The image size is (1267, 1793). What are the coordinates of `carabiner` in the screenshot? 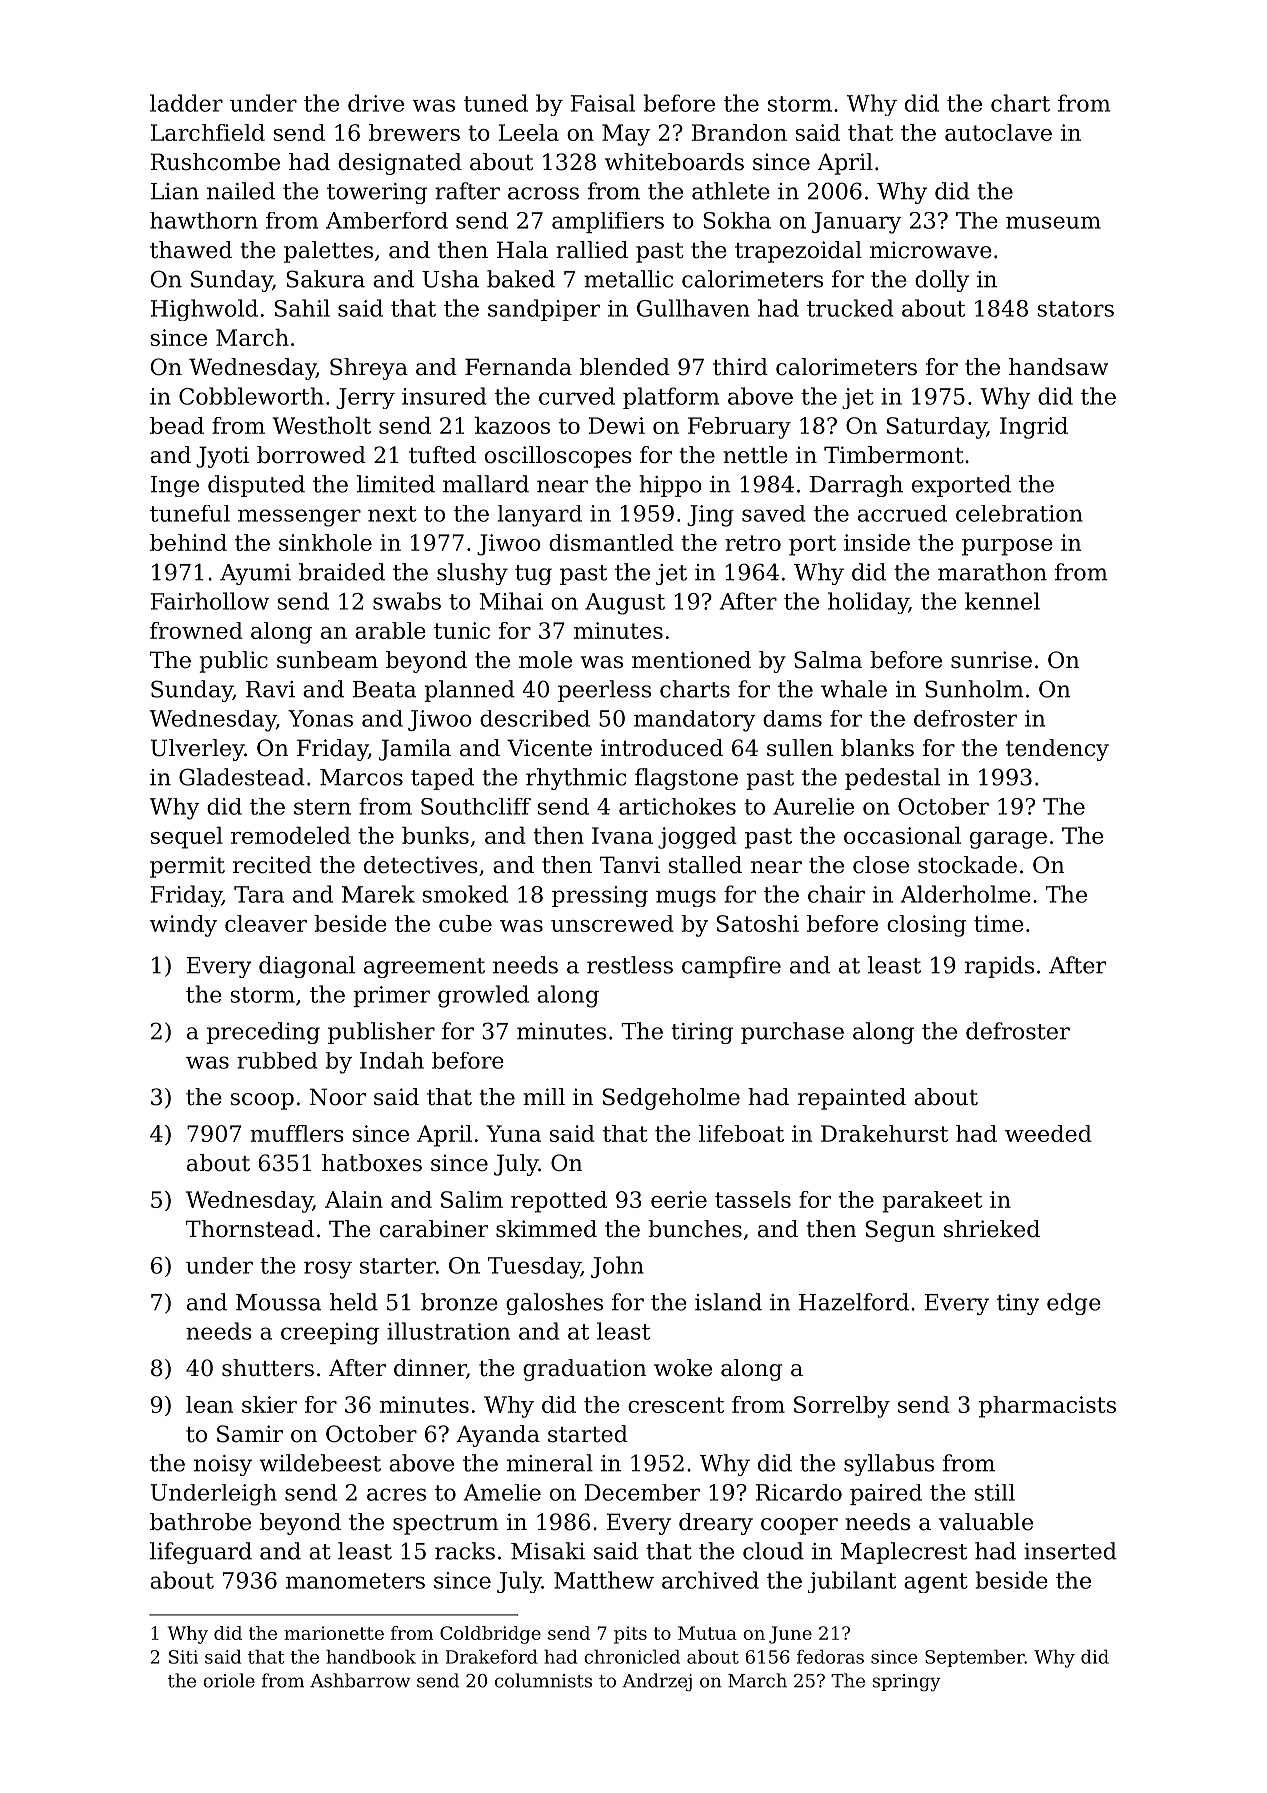 It's located at (434, 1229).
